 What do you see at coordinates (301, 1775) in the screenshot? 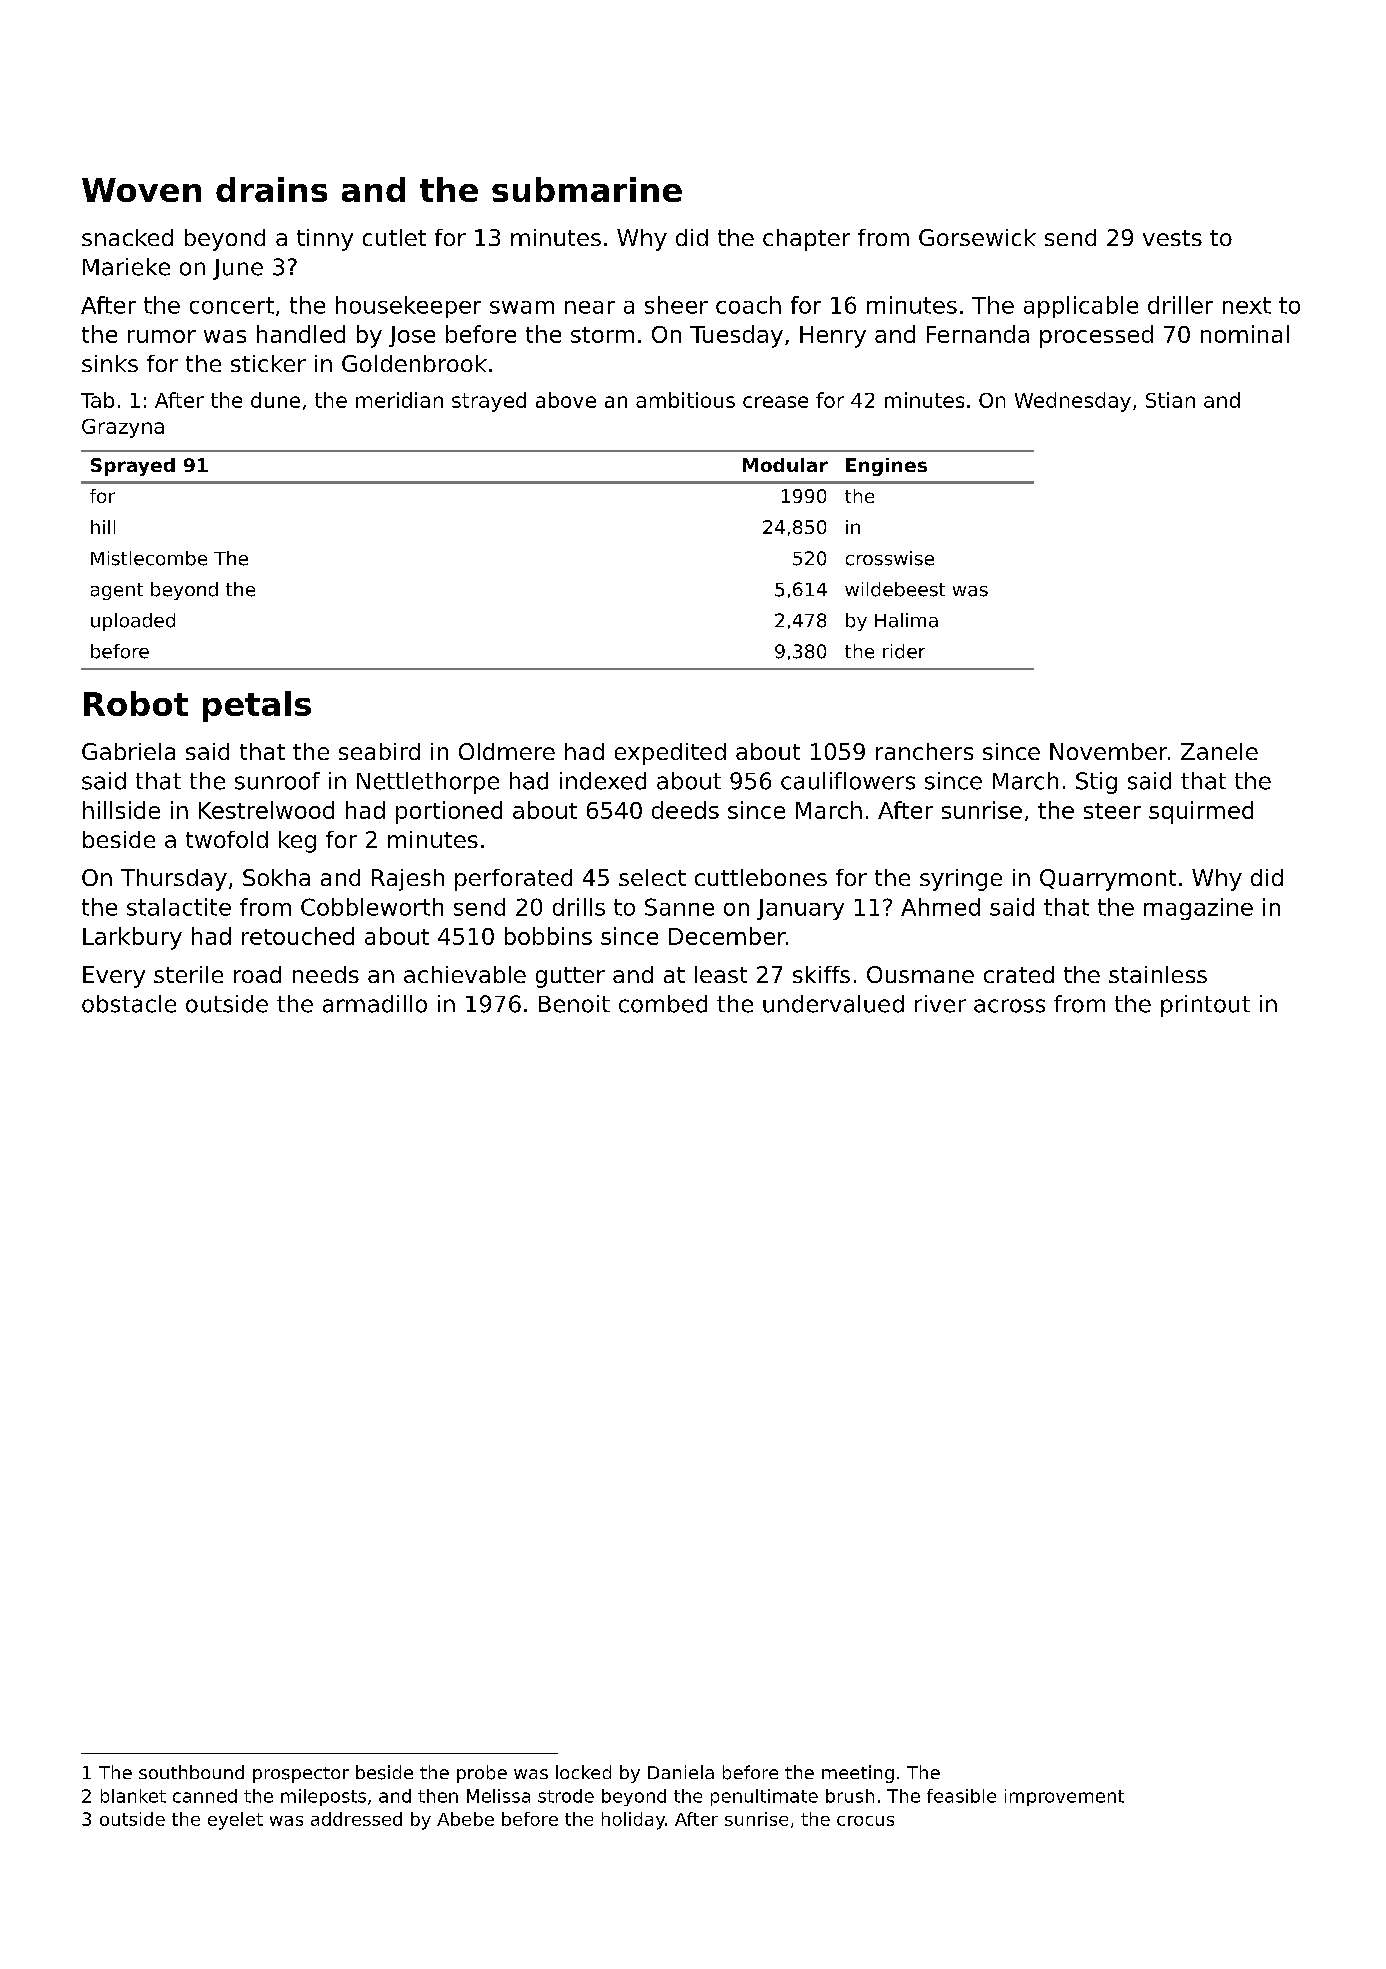
I see `prospector` at bounding box center [301, 1775].
